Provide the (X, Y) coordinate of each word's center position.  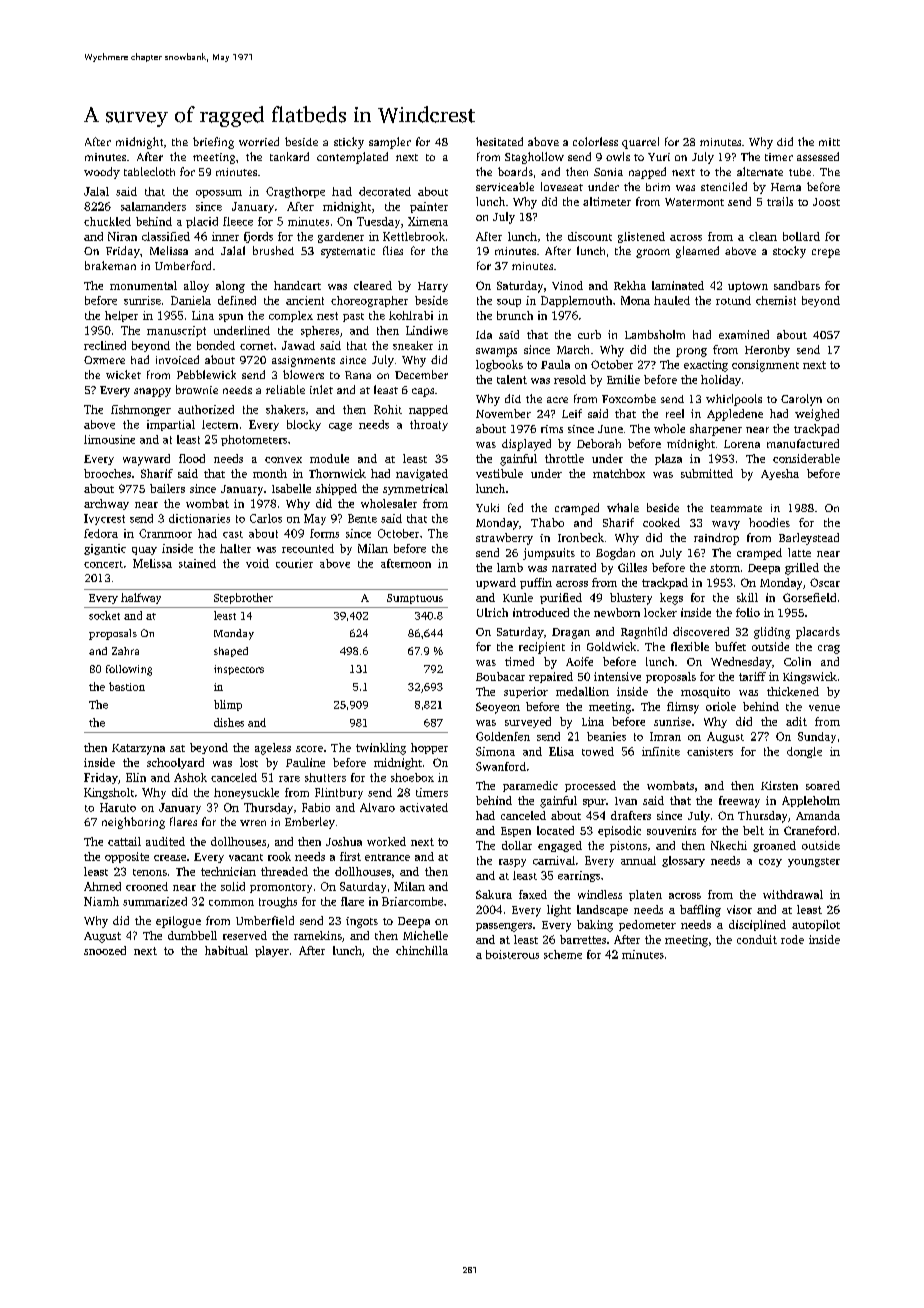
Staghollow (534, 158)
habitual (226, 950)
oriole (721, 706)
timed (519, 661)
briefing (213, 143)
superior (526, 692)
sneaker (413, 345)
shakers (285, 409)
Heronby (767, 351)
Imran (665, 736)
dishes (229, 722)
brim (658, 187)
